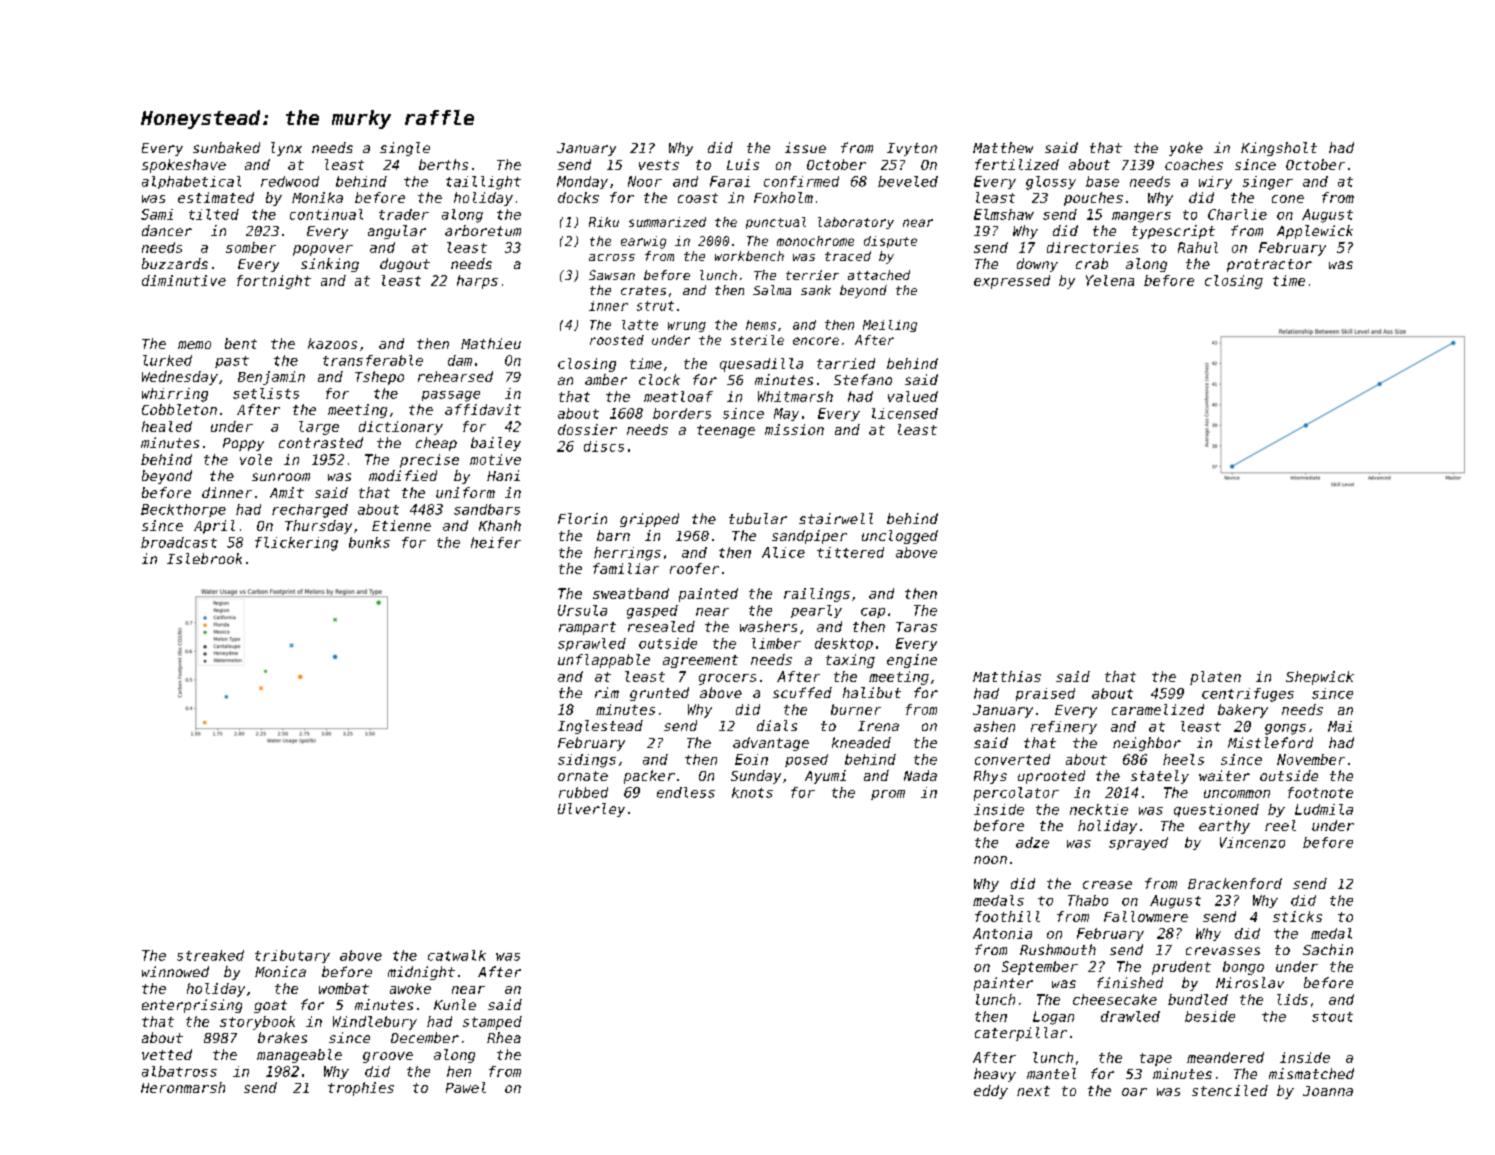 Image resolution: width=1495 pixels, height=1155 pixels. I want to click on protractor, so click(1269, 265).
